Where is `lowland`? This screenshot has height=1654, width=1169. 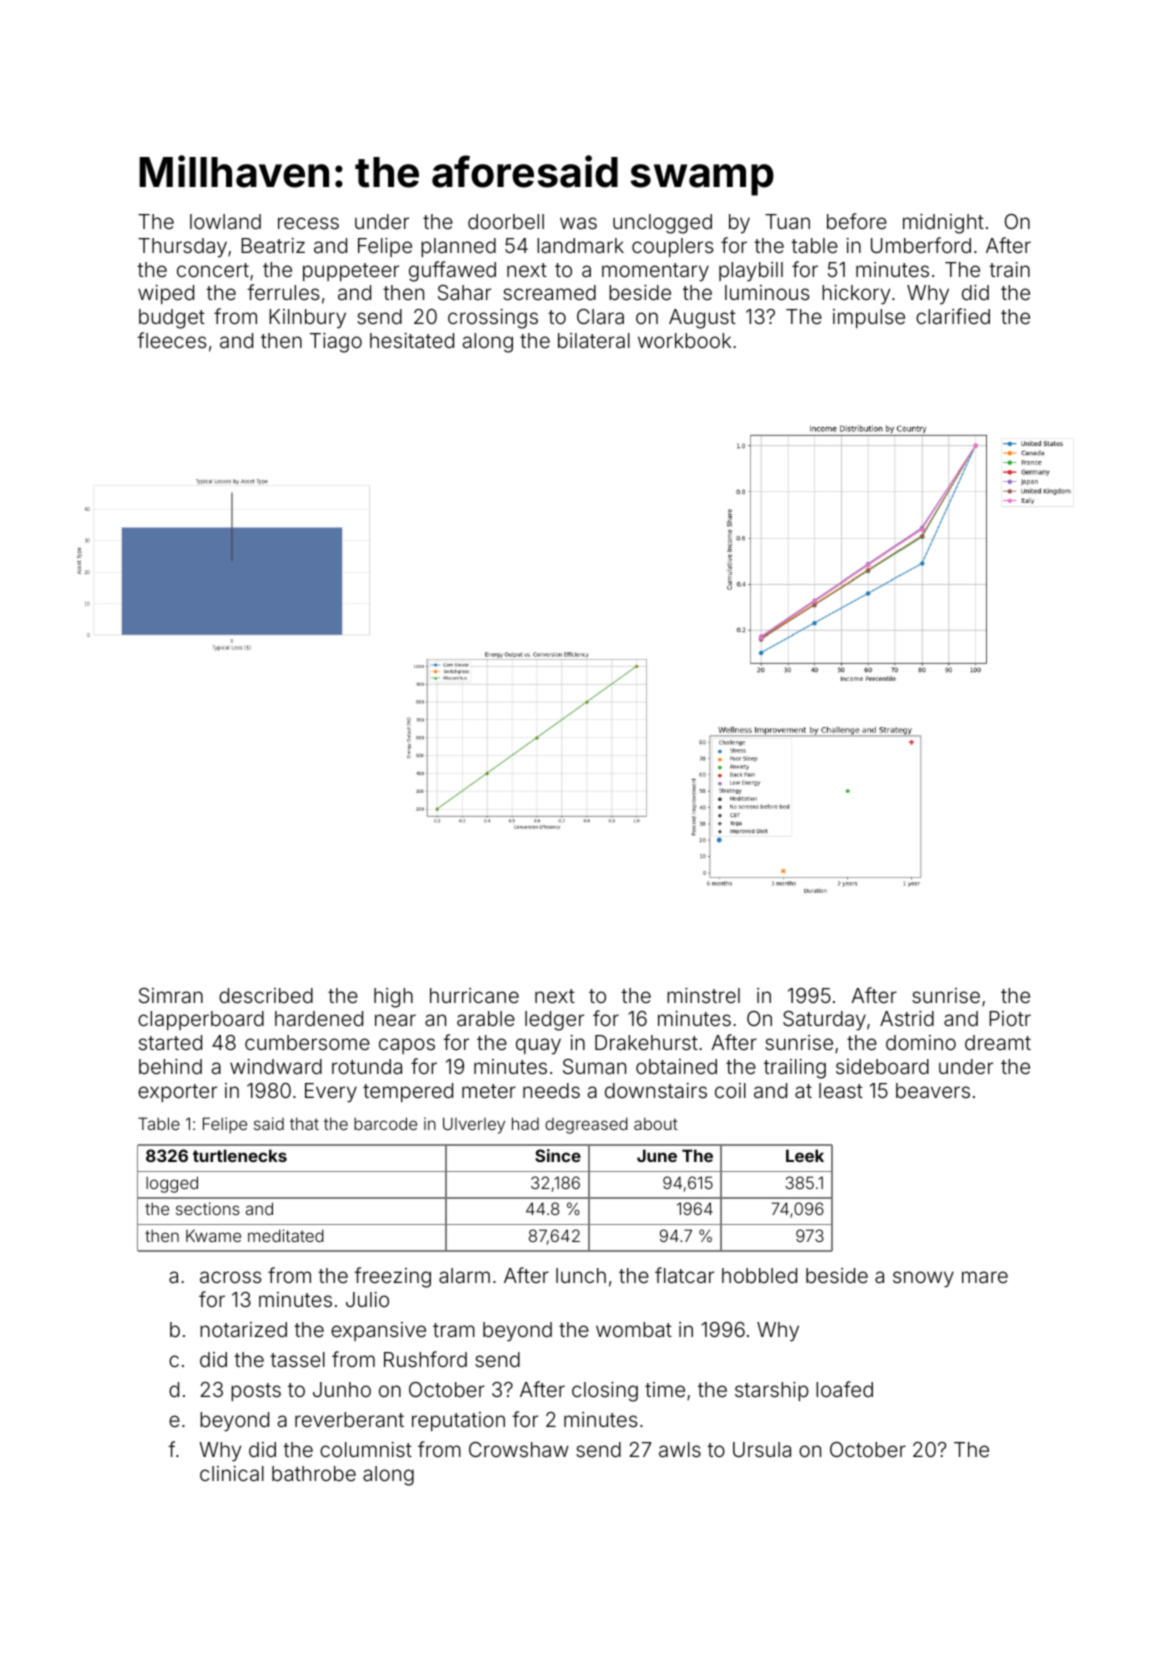
lowland is located at coordinates (225, 221).
